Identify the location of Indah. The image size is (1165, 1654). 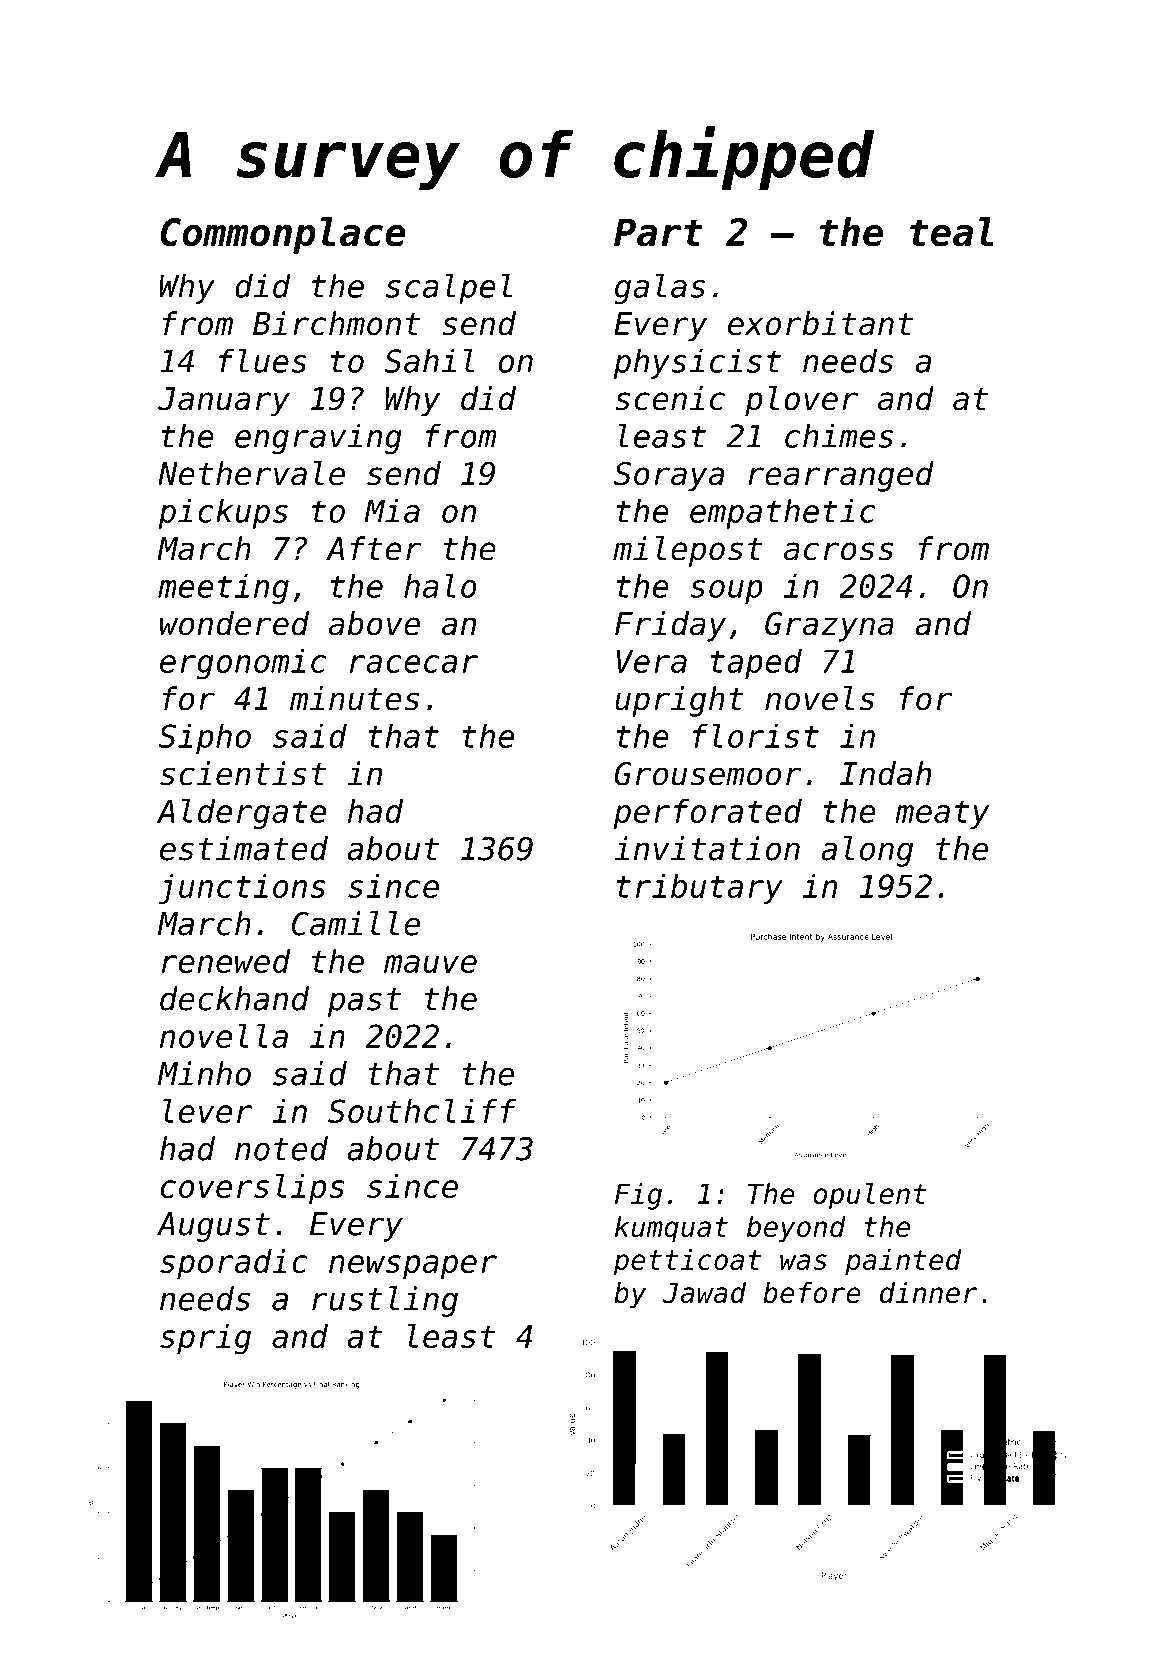
(885, 773).
